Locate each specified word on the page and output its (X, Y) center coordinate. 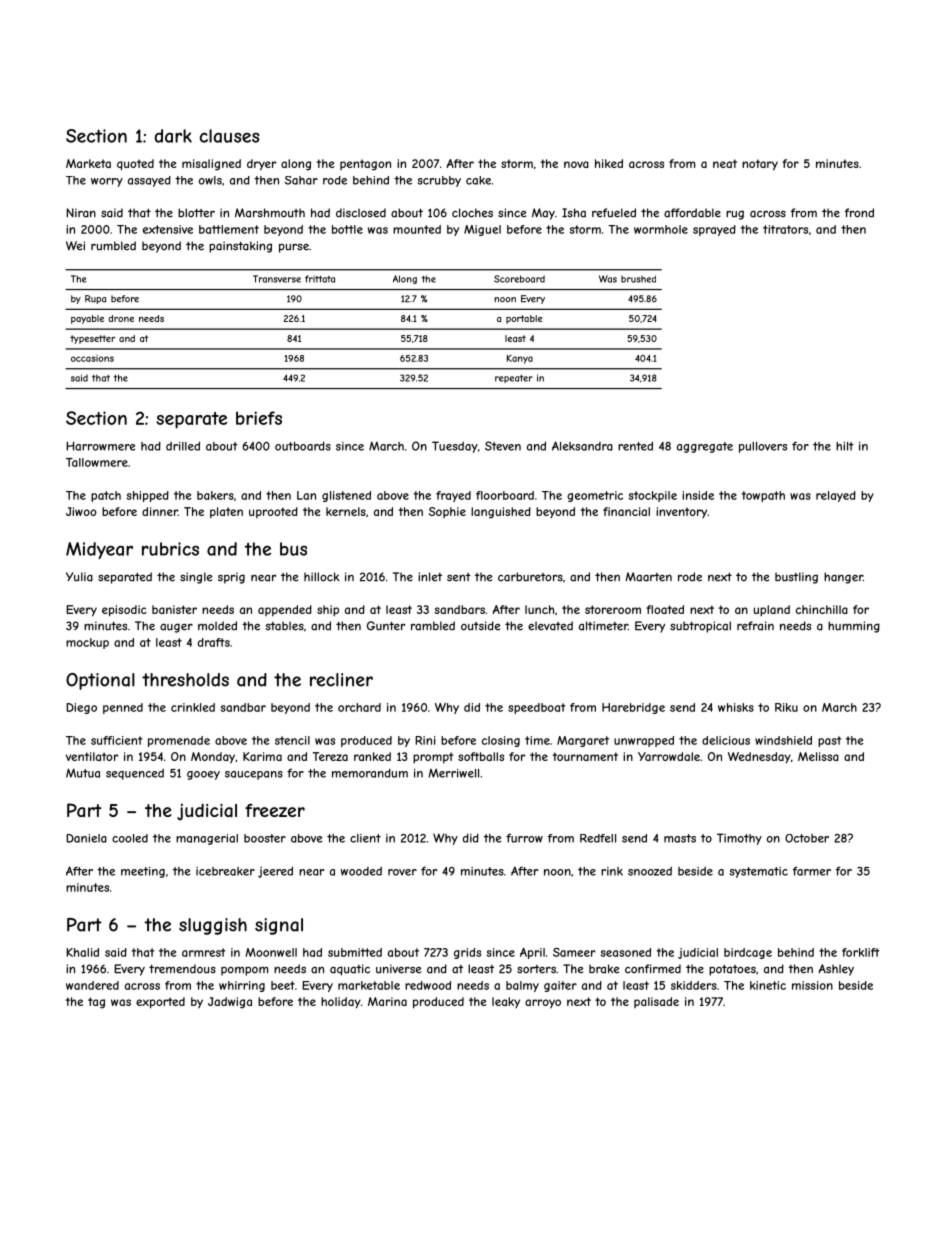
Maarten (648, 577)
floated (665, 609)
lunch (539, 609)
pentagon (365, 164)
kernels (346, 511)
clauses (230, 136)
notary (760, 165)
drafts (214, 642)
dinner (160, 511)
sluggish (213, 926)
